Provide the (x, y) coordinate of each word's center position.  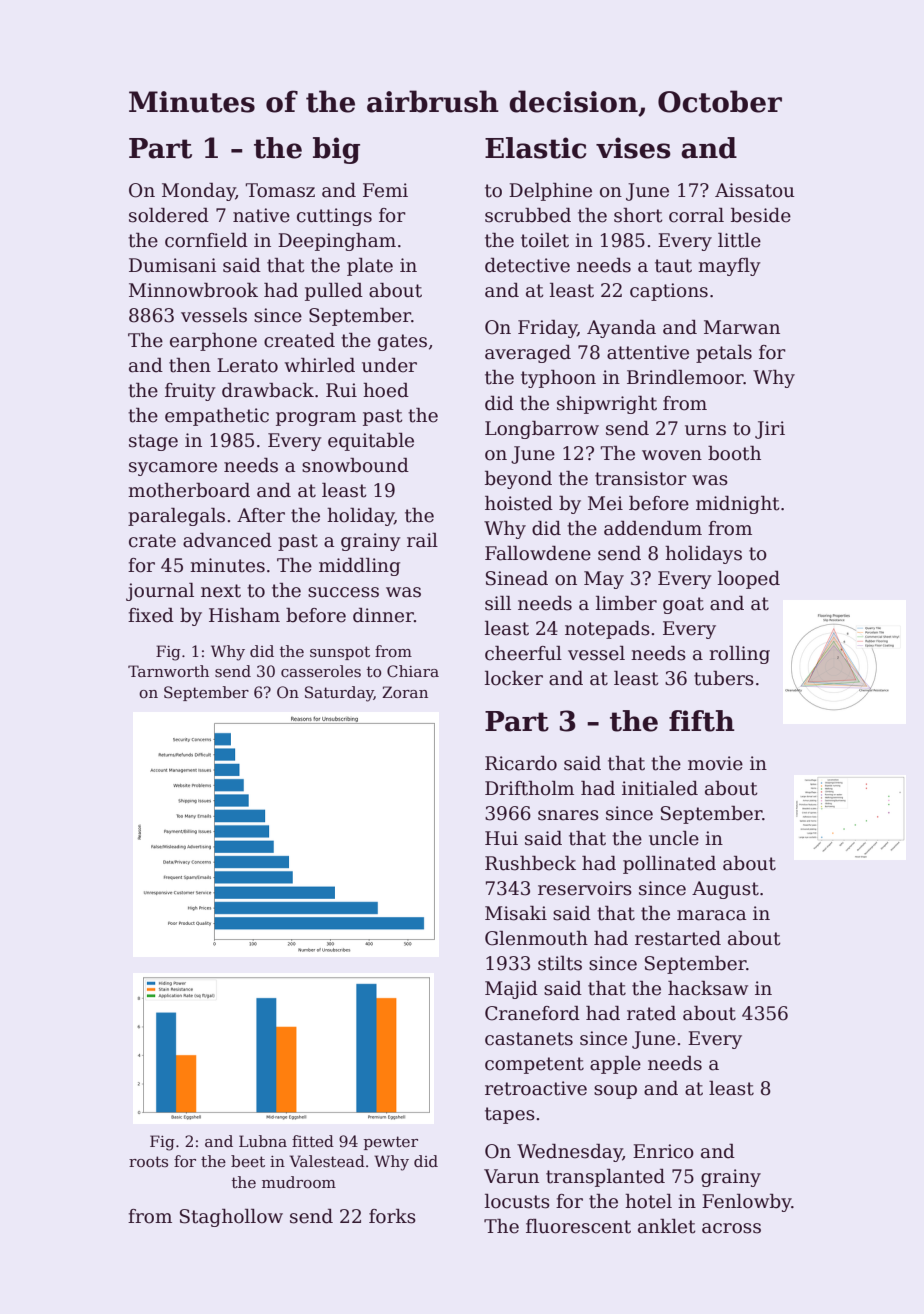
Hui (501, 838)
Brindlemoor (685, 377)
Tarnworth (168, 671)
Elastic (535, 148)
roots (148, 1161)
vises (633, 148)
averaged (528, 354)
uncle (674, 838)
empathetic (217, 417)
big (336, 150)
